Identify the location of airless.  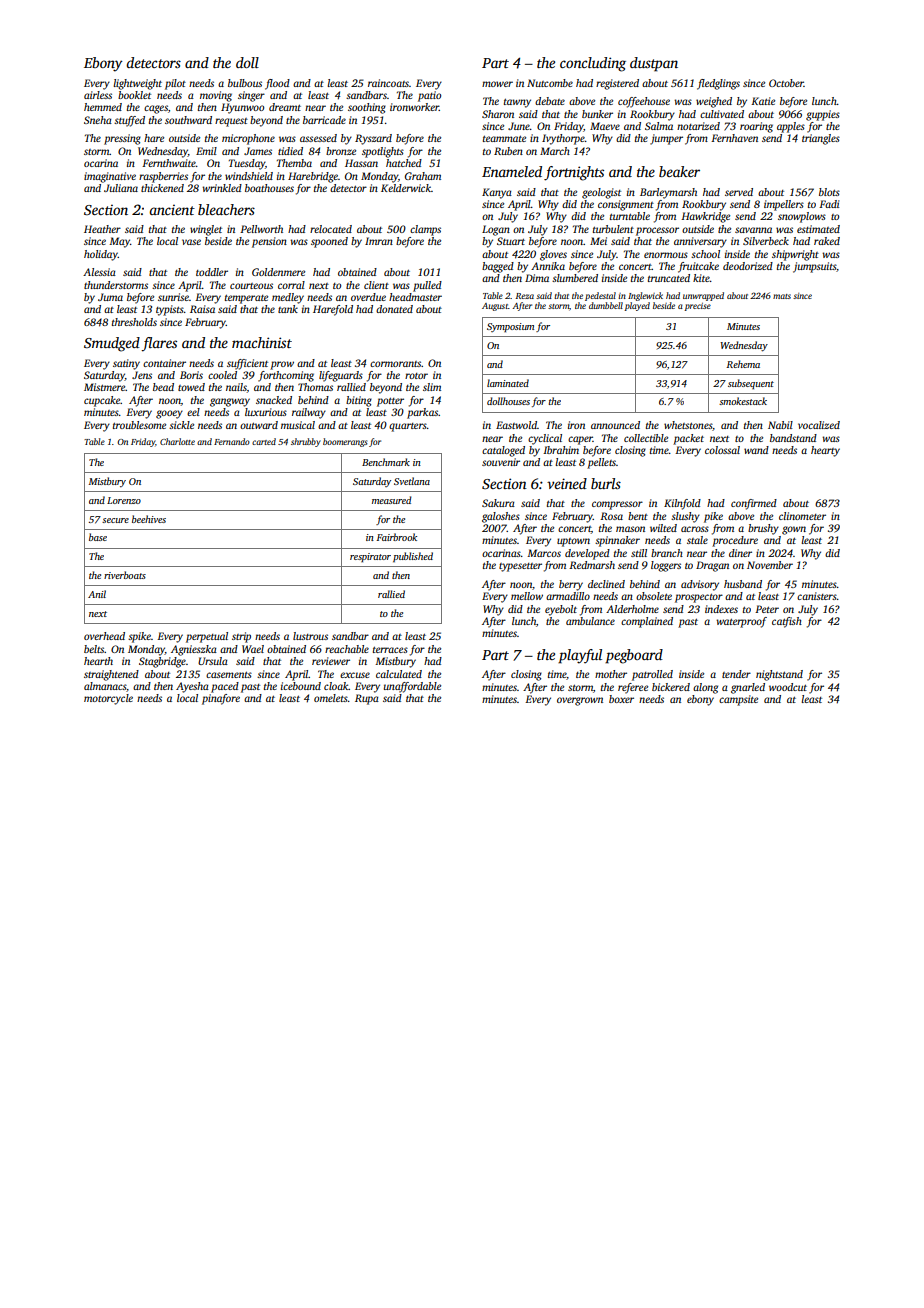
(98, 95).
